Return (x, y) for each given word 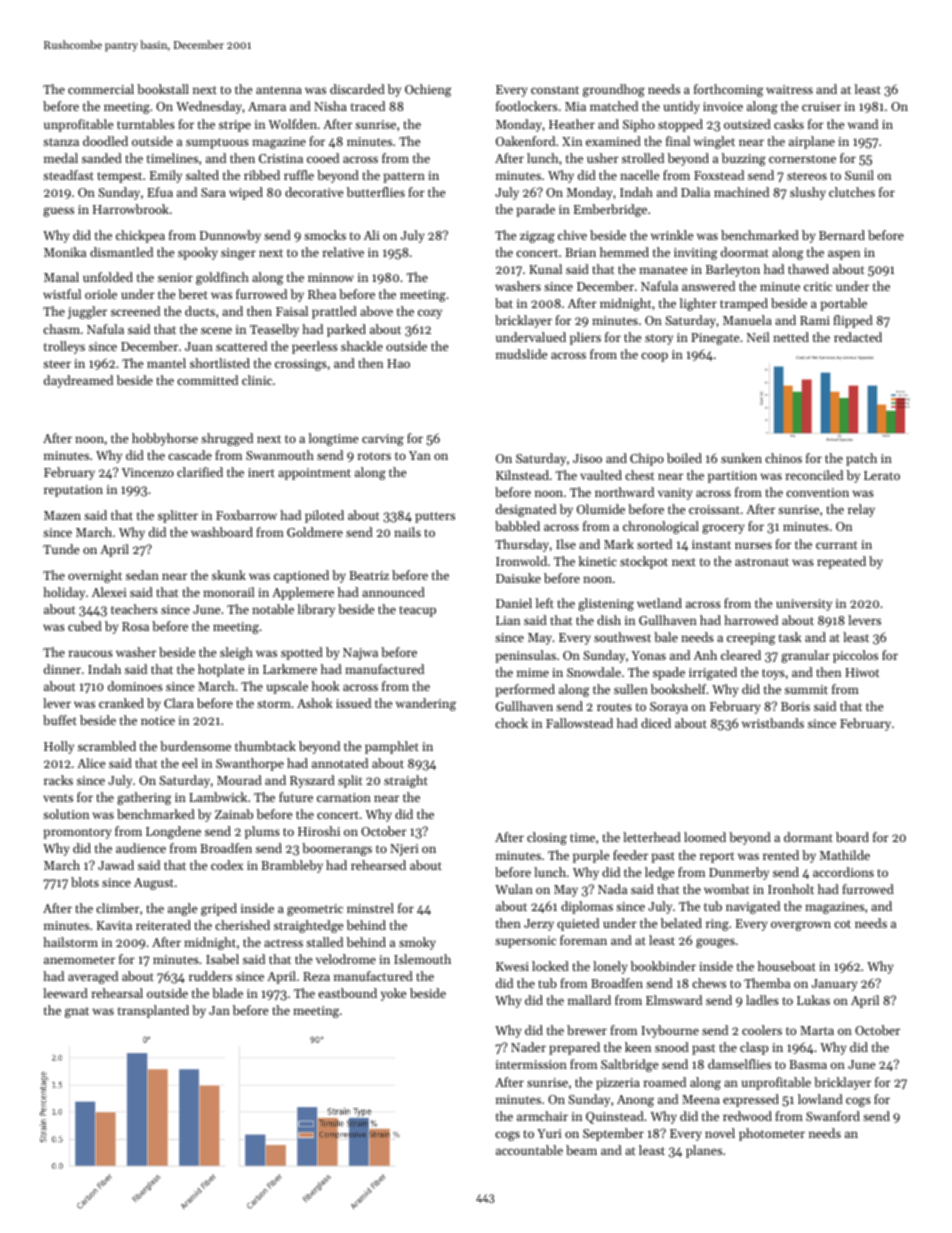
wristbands (773, 723)
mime (533, 672)
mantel (166, 363)
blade (227, 993)
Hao (398, 363)
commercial (101, 89)
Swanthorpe (250, 764)
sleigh (236, 653)
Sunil (859, 175)
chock (511, 723)
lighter (698, 304)
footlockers (527, 106)
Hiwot (862, 672)
